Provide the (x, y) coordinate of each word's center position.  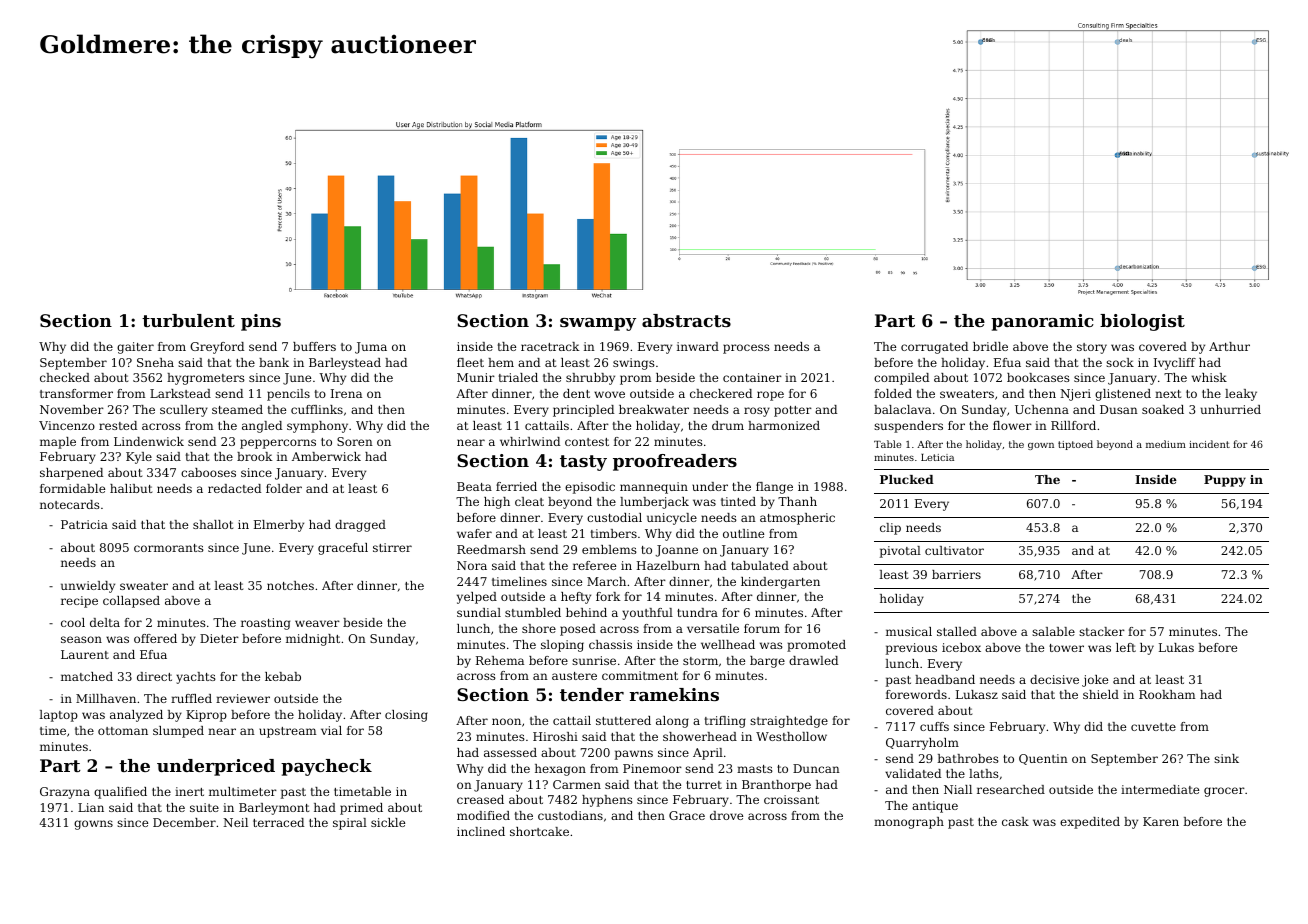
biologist (1142, 322)
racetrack (550, 346)
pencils (288, 395)
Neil (235, 822)
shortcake (539, 831)
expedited (1090, 823)
